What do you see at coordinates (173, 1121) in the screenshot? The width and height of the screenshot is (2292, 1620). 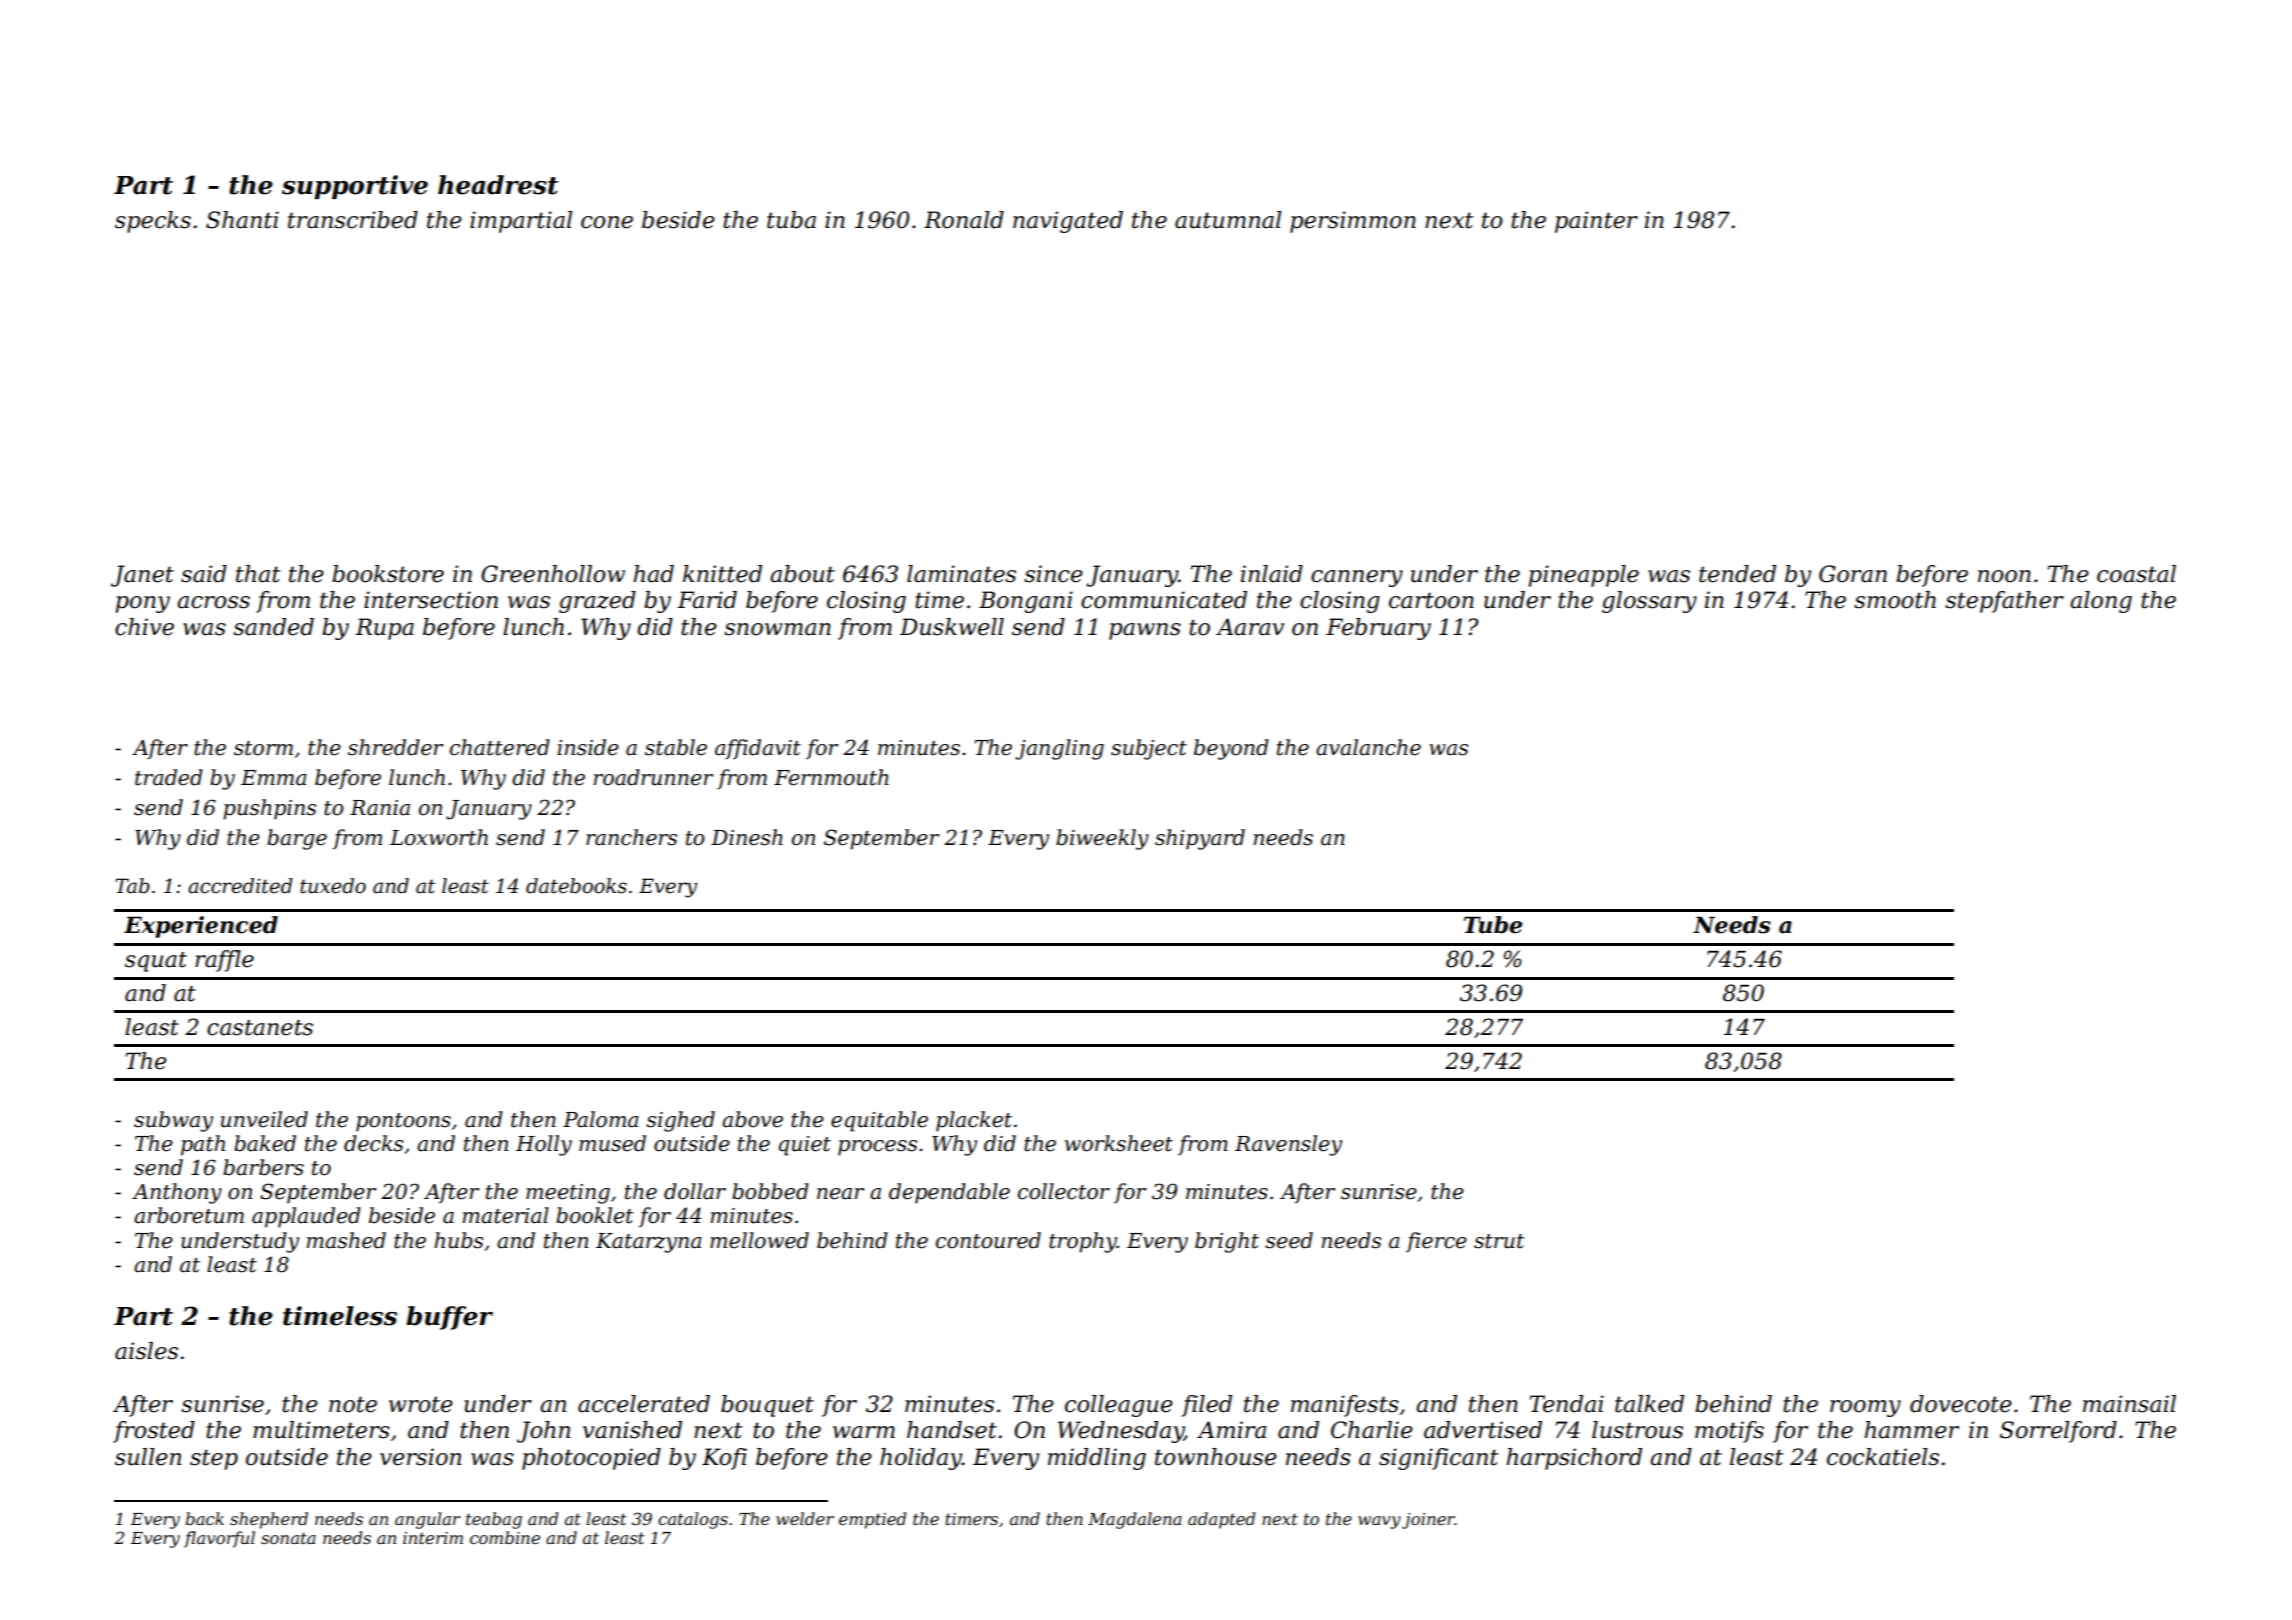 I see `subway` at bounding box center [173, 1121].
